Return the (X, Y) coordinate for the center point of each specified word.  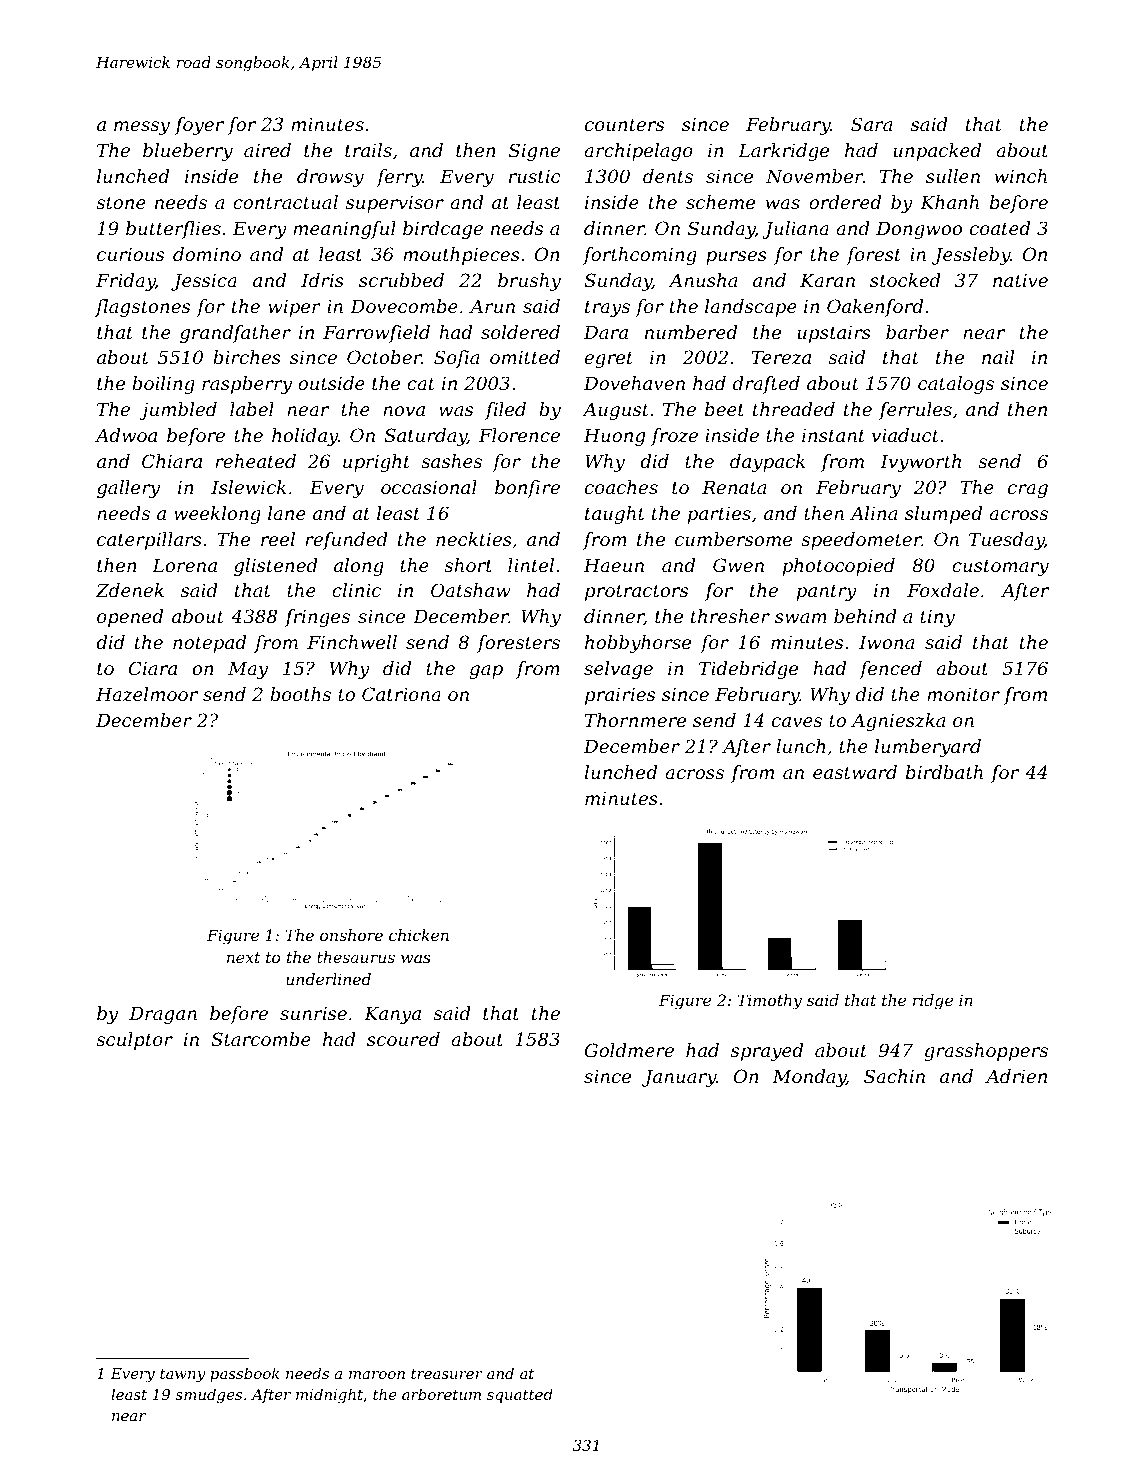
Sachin (894, 1076)
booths (300, 694)
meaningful (344, 230)
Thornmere (635, 720)
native (1020, 280)
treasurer (447, 1374)
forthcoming (640, 256)
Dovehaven (634, 383)
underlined (328, 979)
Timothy (770, 1002)
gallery (128, 489)
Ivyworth (920, 463)
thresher (730, 616)
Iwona (886, 642)
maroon (377, 1375)
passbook (245, 1374)
